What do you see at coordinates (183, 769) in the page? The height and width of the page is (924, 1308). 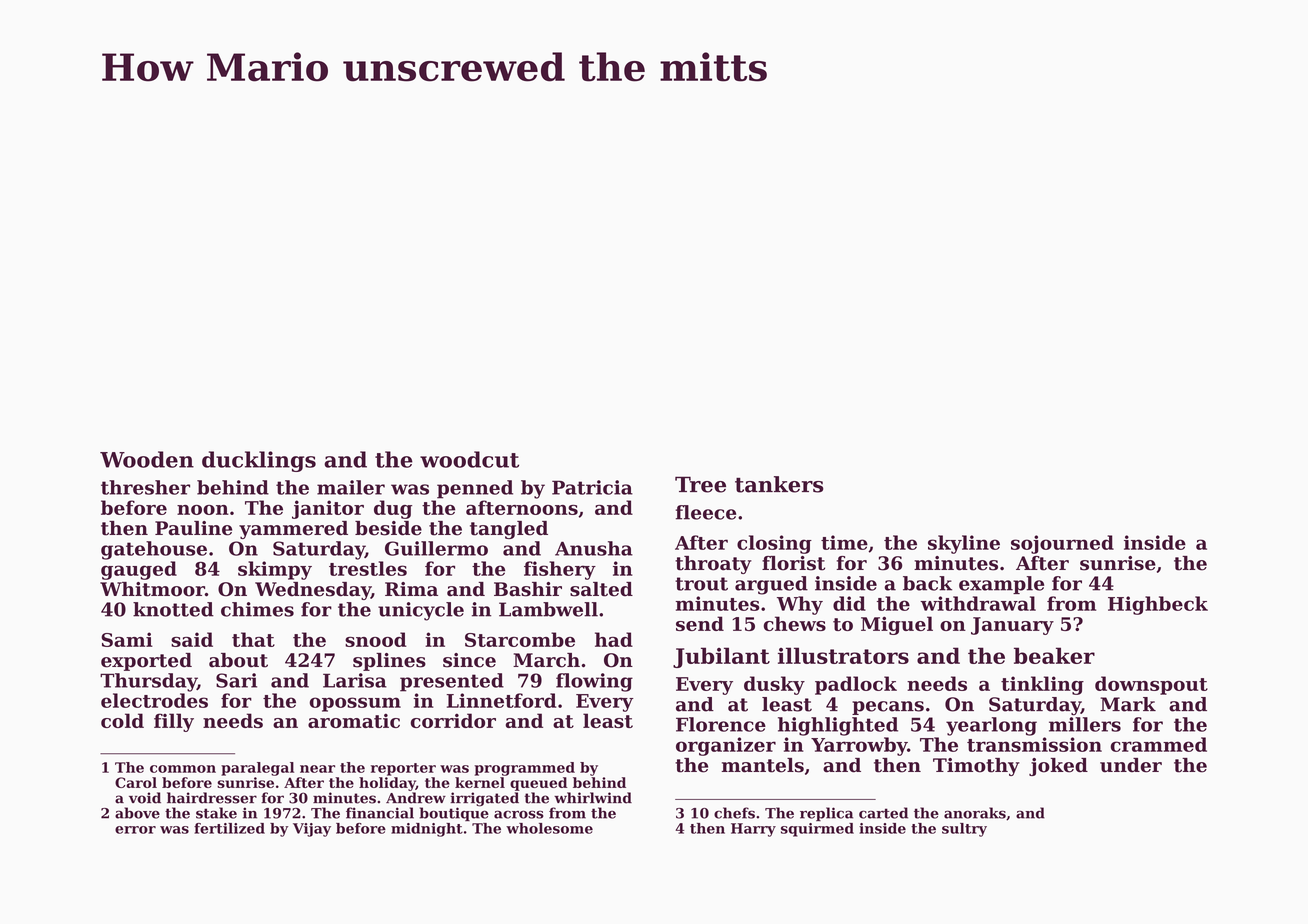 I see `common` at bounding box center [183, 769].
